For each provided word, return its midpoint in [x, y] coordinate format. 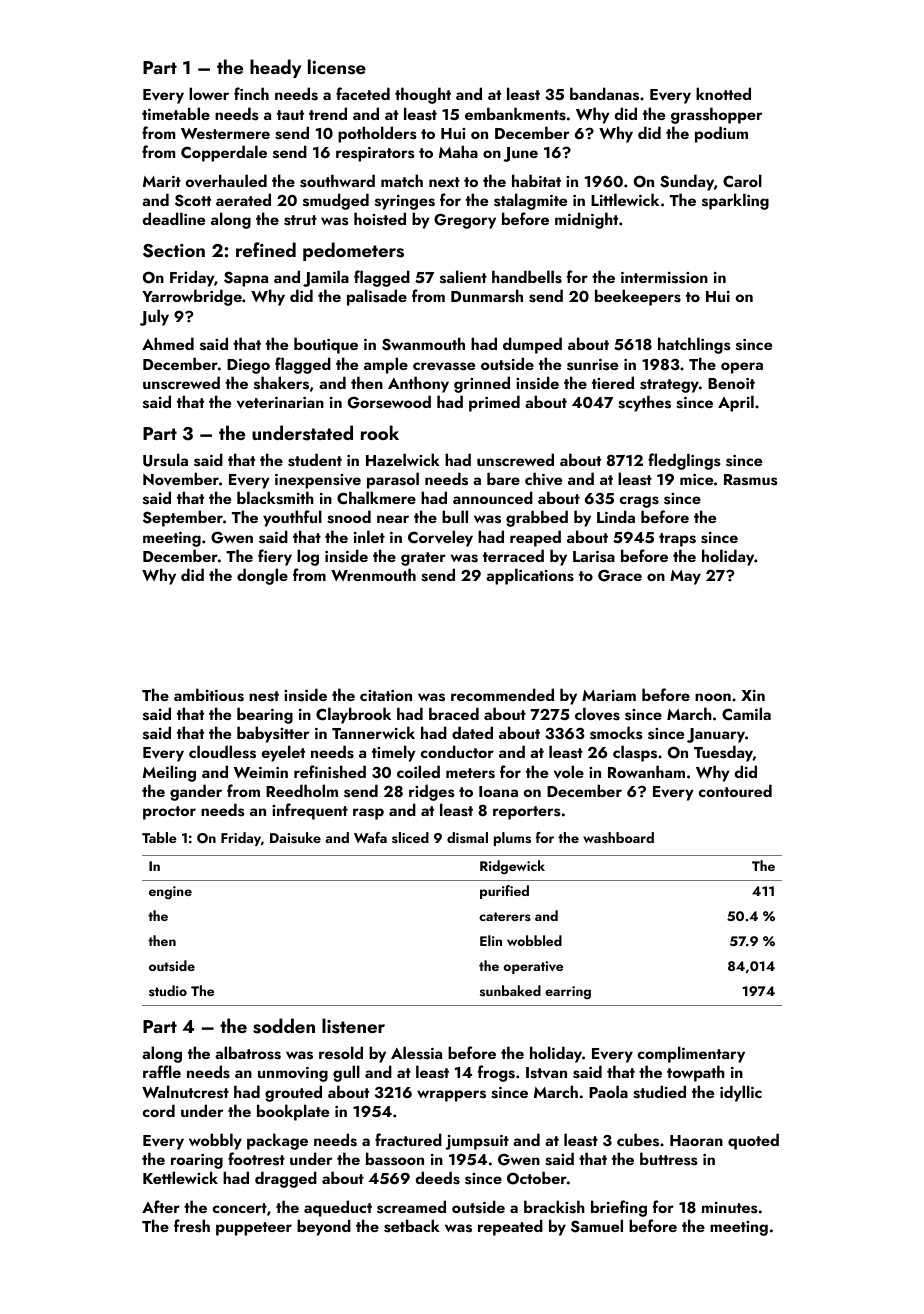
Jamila [326, 278]
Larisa [594, 557]
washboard [618, 837]
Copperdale [224, 153]
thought [423, 95]
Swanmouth [423, 344]
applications [530, 576]
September [183, 518]
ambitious [209, 695]
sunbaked [510, 990]
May [685, 577]
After [161, 1206]
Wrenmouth [373, 574]
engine [170, 893]
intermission [664, 278]
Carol [742, 180]
